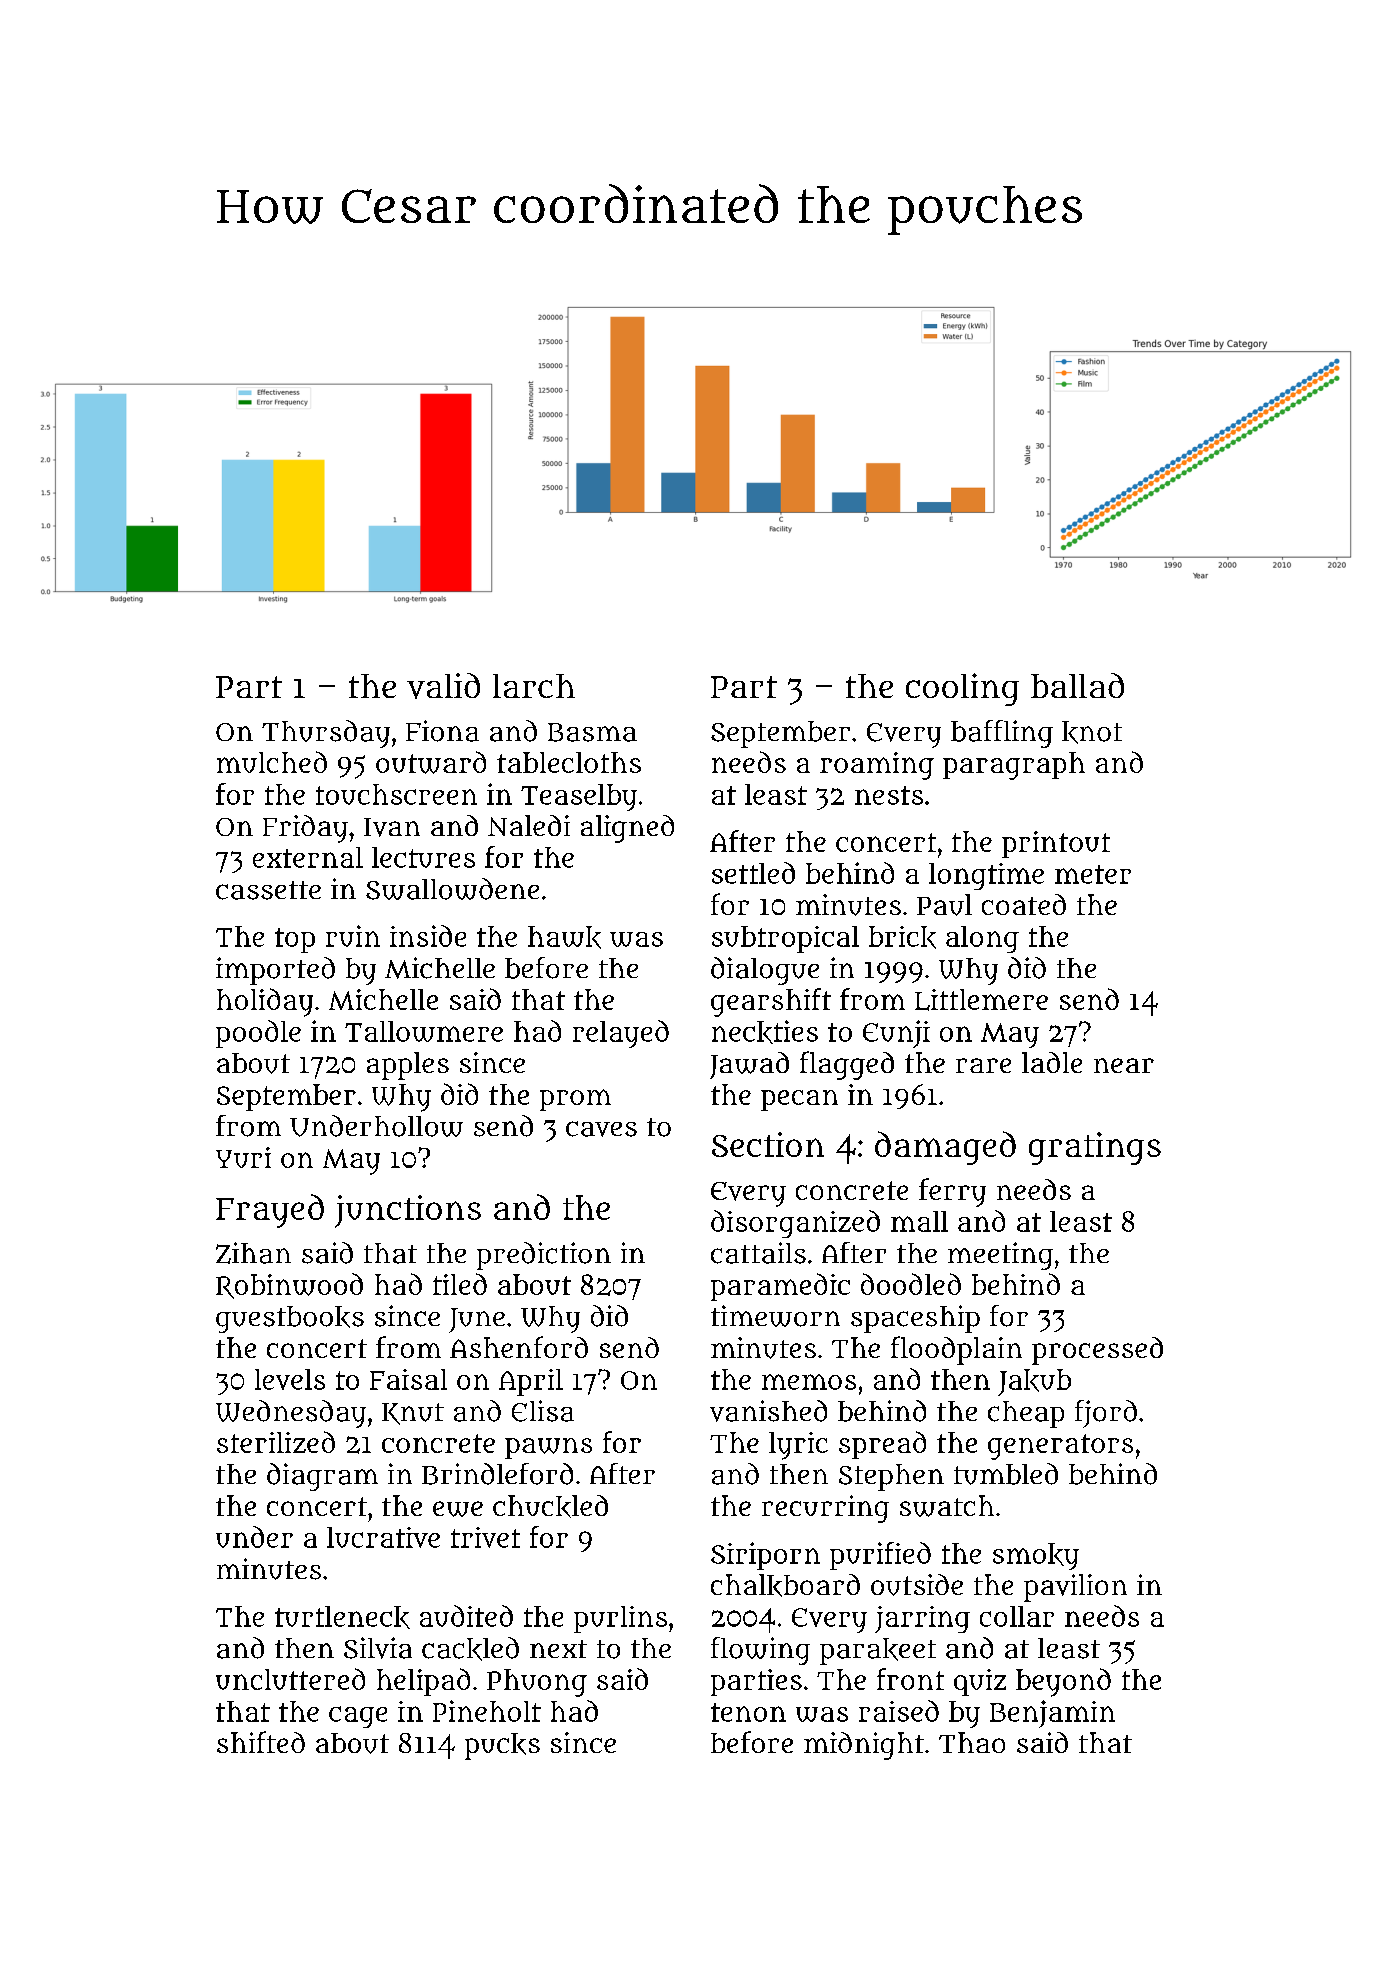  Describe the element at coordinates (1063, 1682) in the screenshot. I see `beyond` at that location.
